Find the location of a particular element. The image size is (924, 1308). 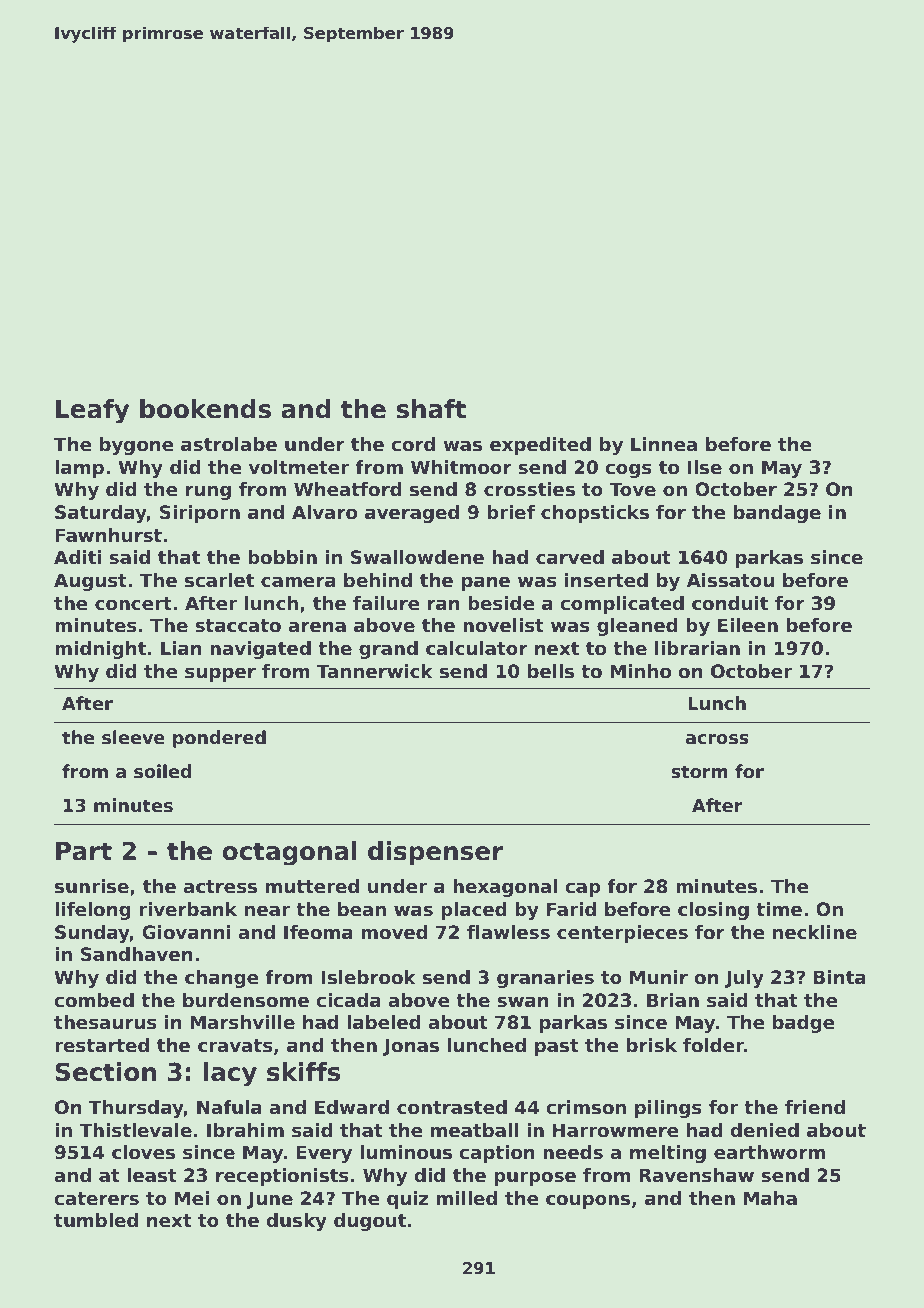

brisk is located at coordinates (652, 1045).
